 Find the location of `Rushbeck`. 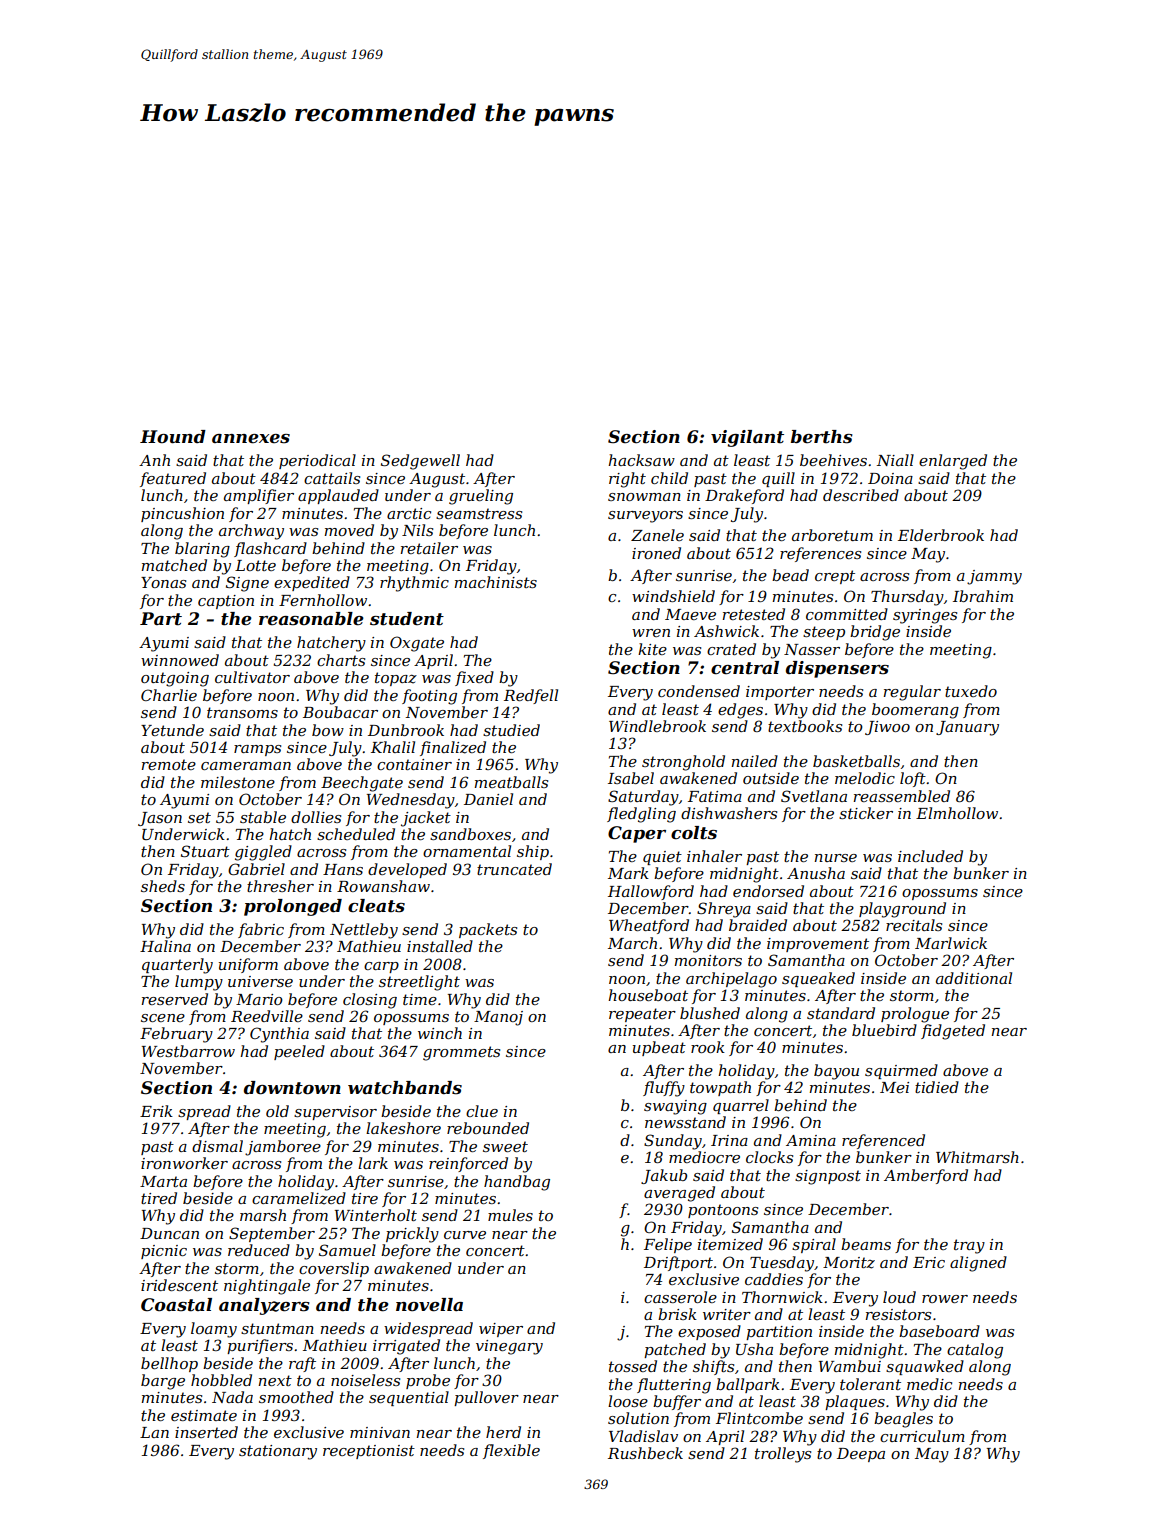

Rushbeck is located at coordinates (645, 1453).
